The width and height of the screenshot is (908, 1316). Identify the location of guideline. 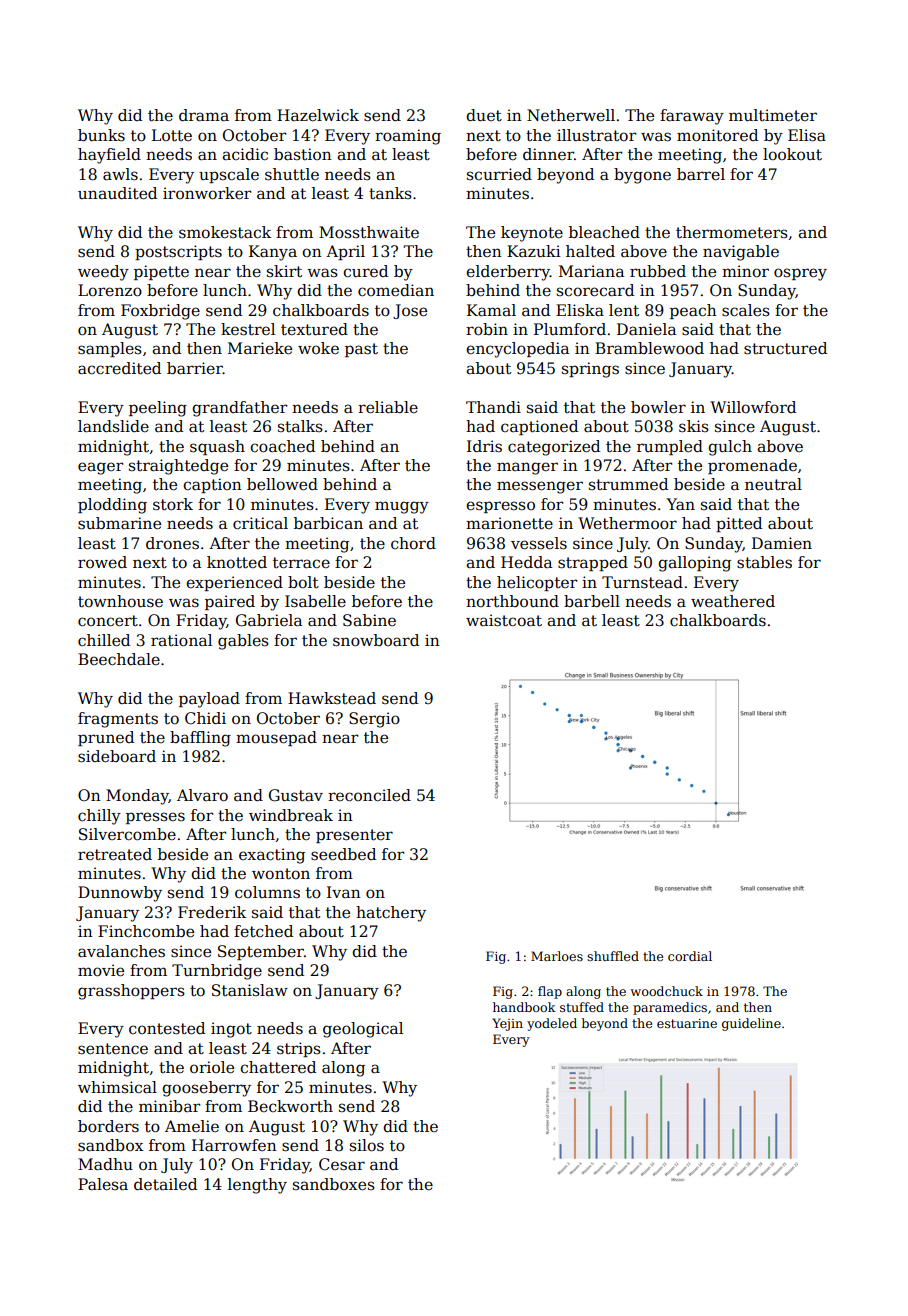
(751, 1024).
